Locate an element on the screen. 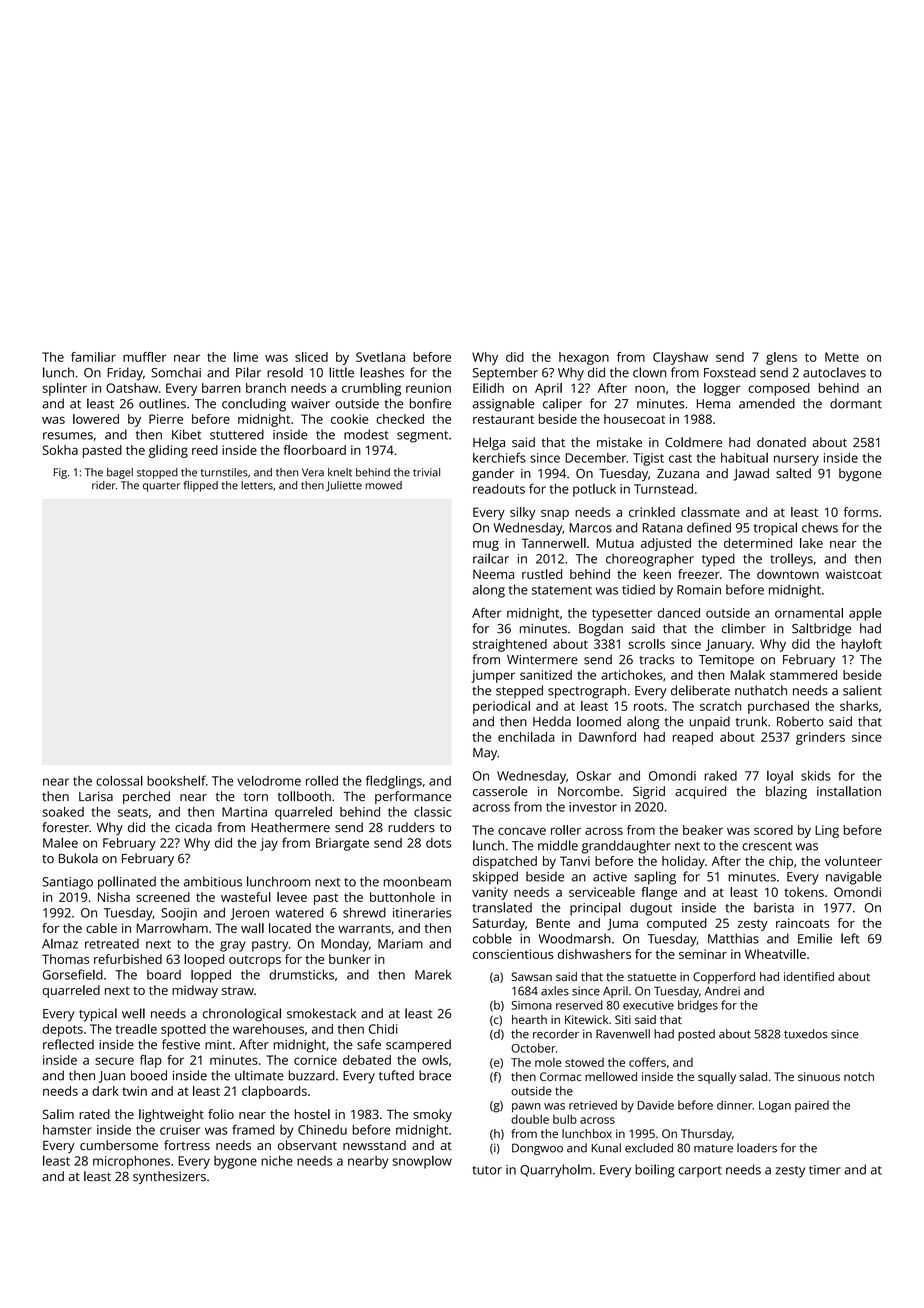 The image size is (924, 1308). Eilidh is located at coordinates (488, 388).
